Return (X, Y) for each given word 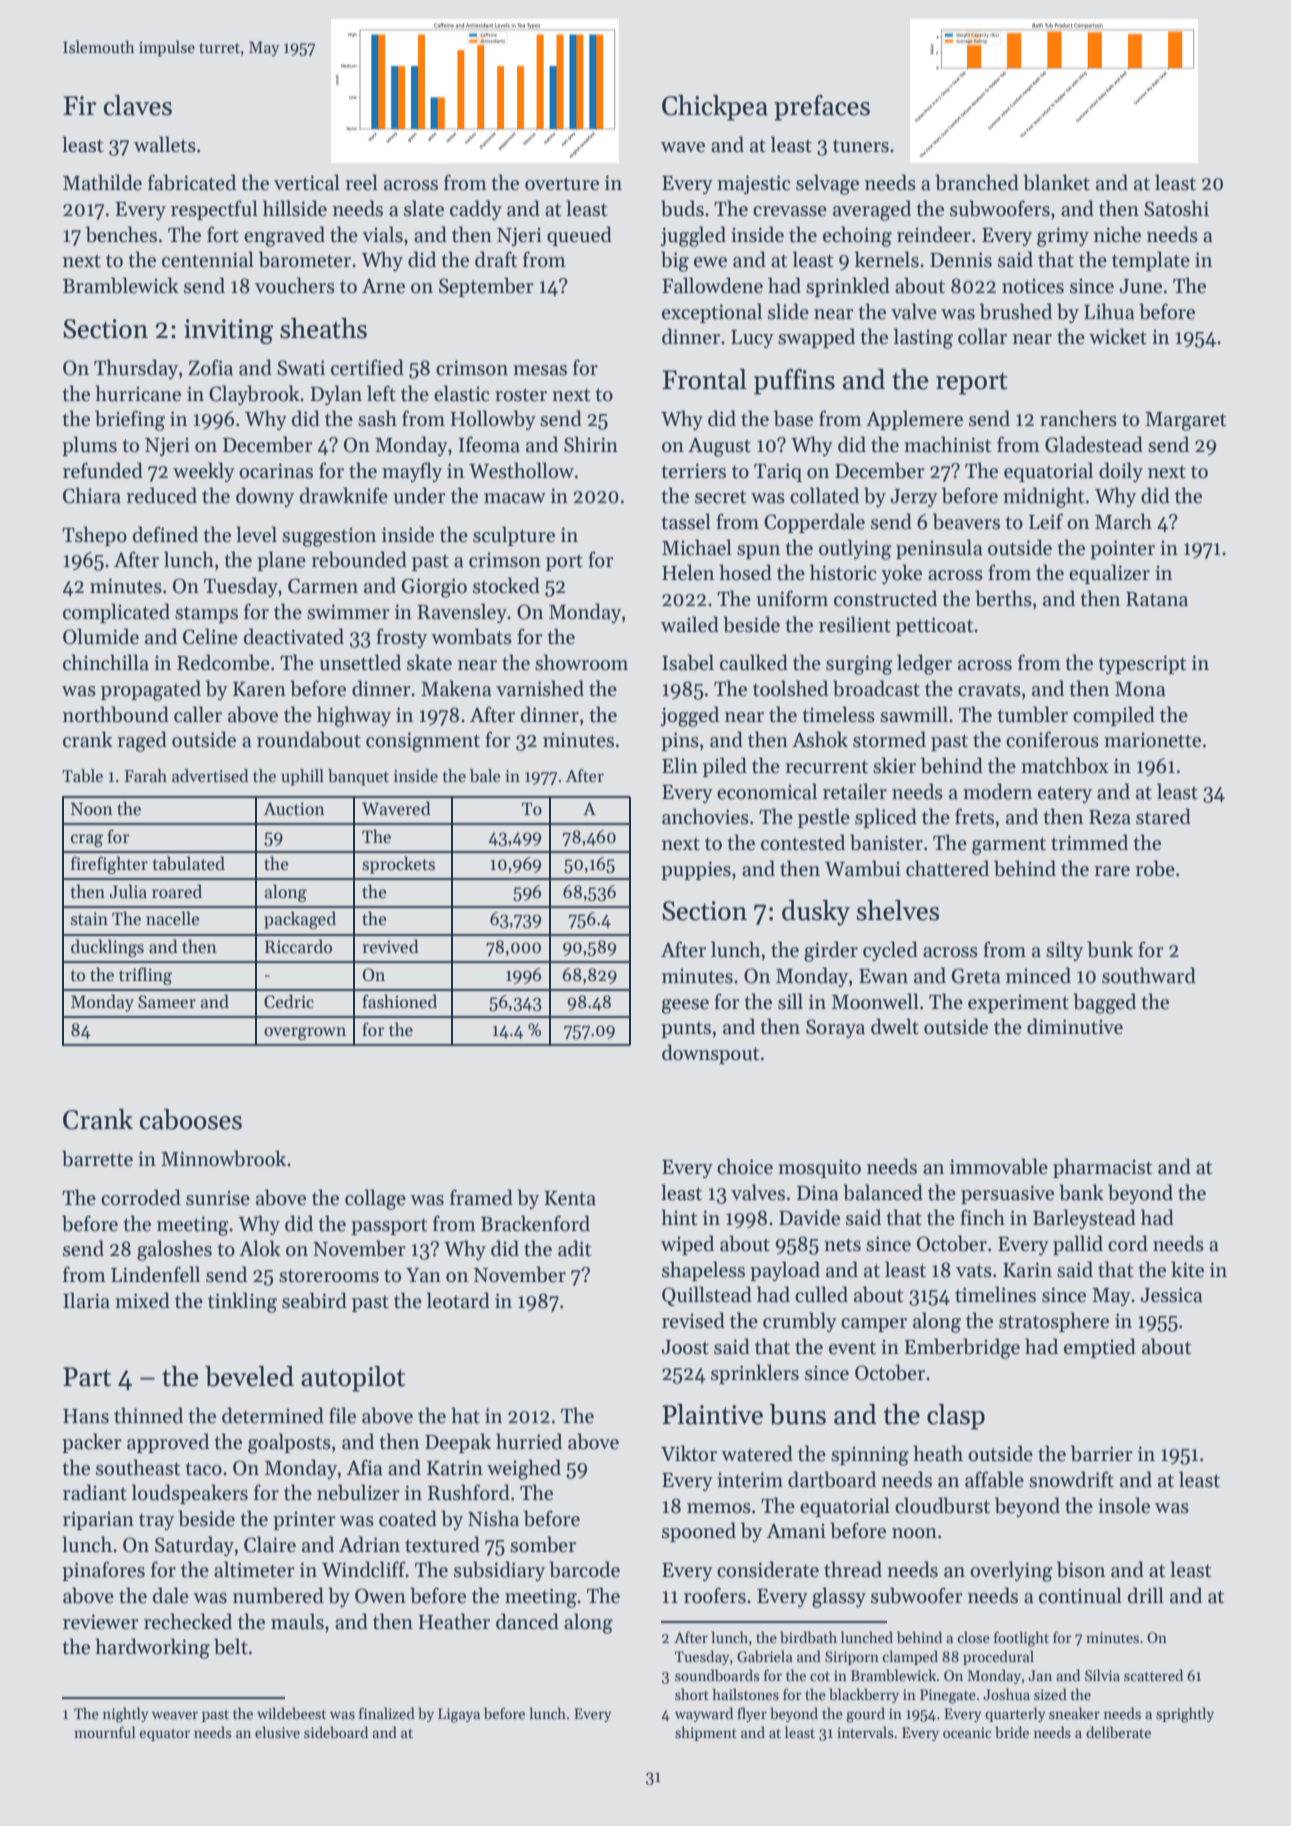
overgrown (305, 1033)
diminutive (1075, 1026)
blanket (1056, 182)
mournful (105, 1732)
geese (685, 1006)
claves (138, 105)
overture (562, 184)
